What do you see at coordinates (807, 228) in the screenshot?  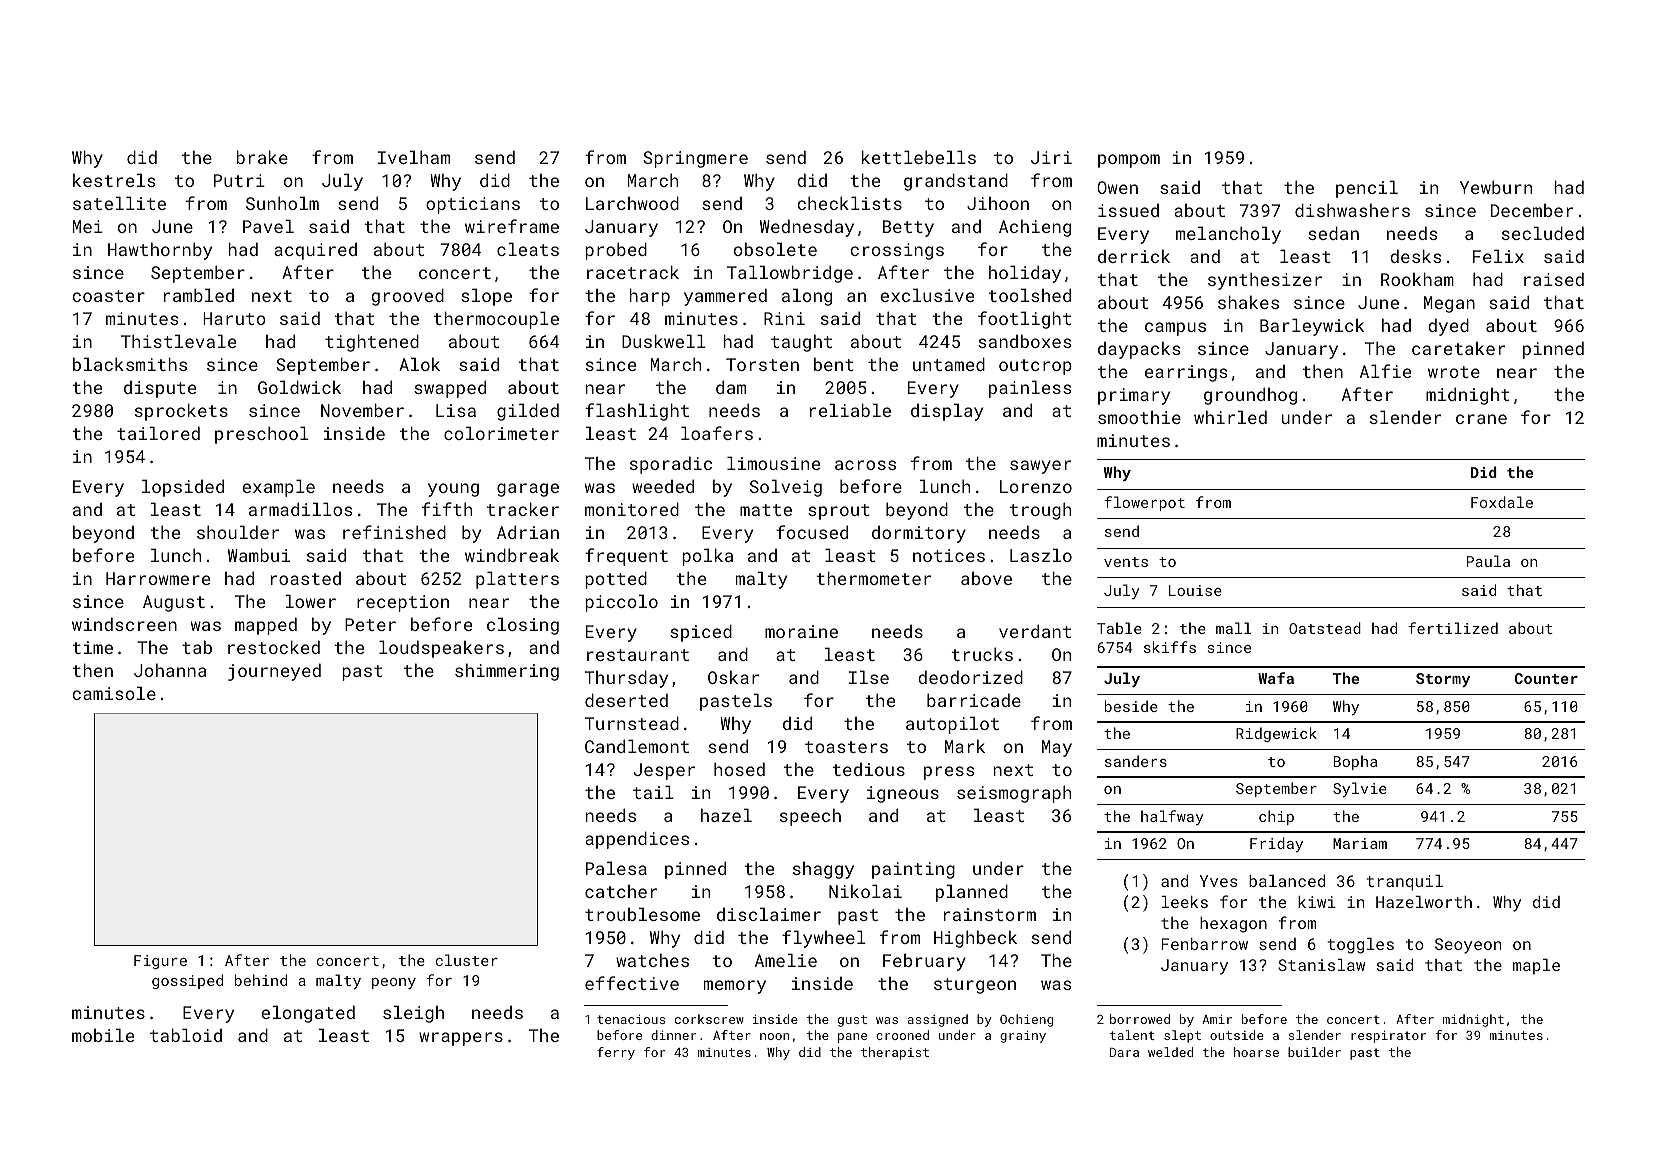 I see `Wednesday` at bounding box center [807, 228].
